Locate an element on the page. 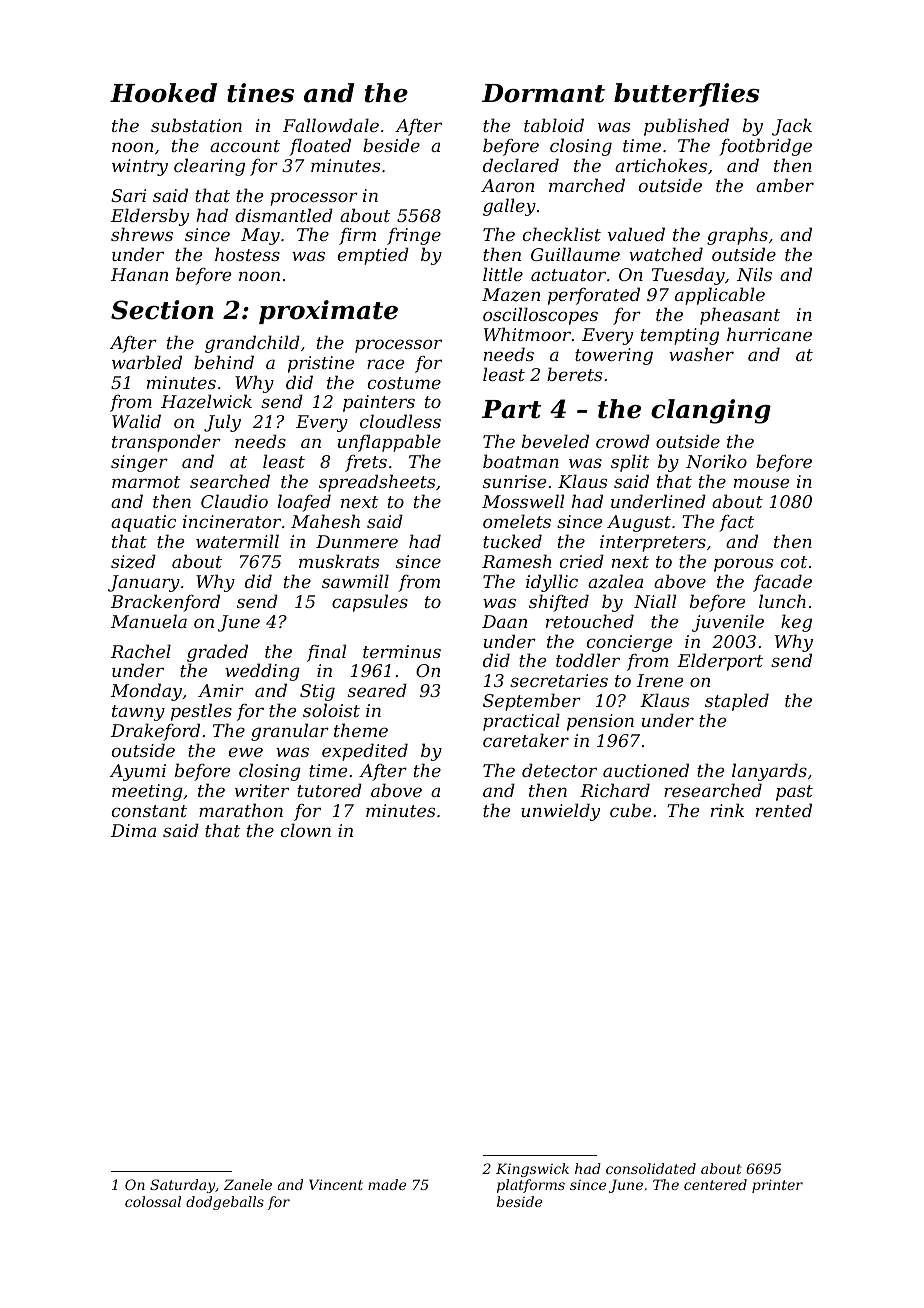 Image resolution: width=924 pixels, height=1308 pixels. Hooked is located at coordinates (163, 93).
